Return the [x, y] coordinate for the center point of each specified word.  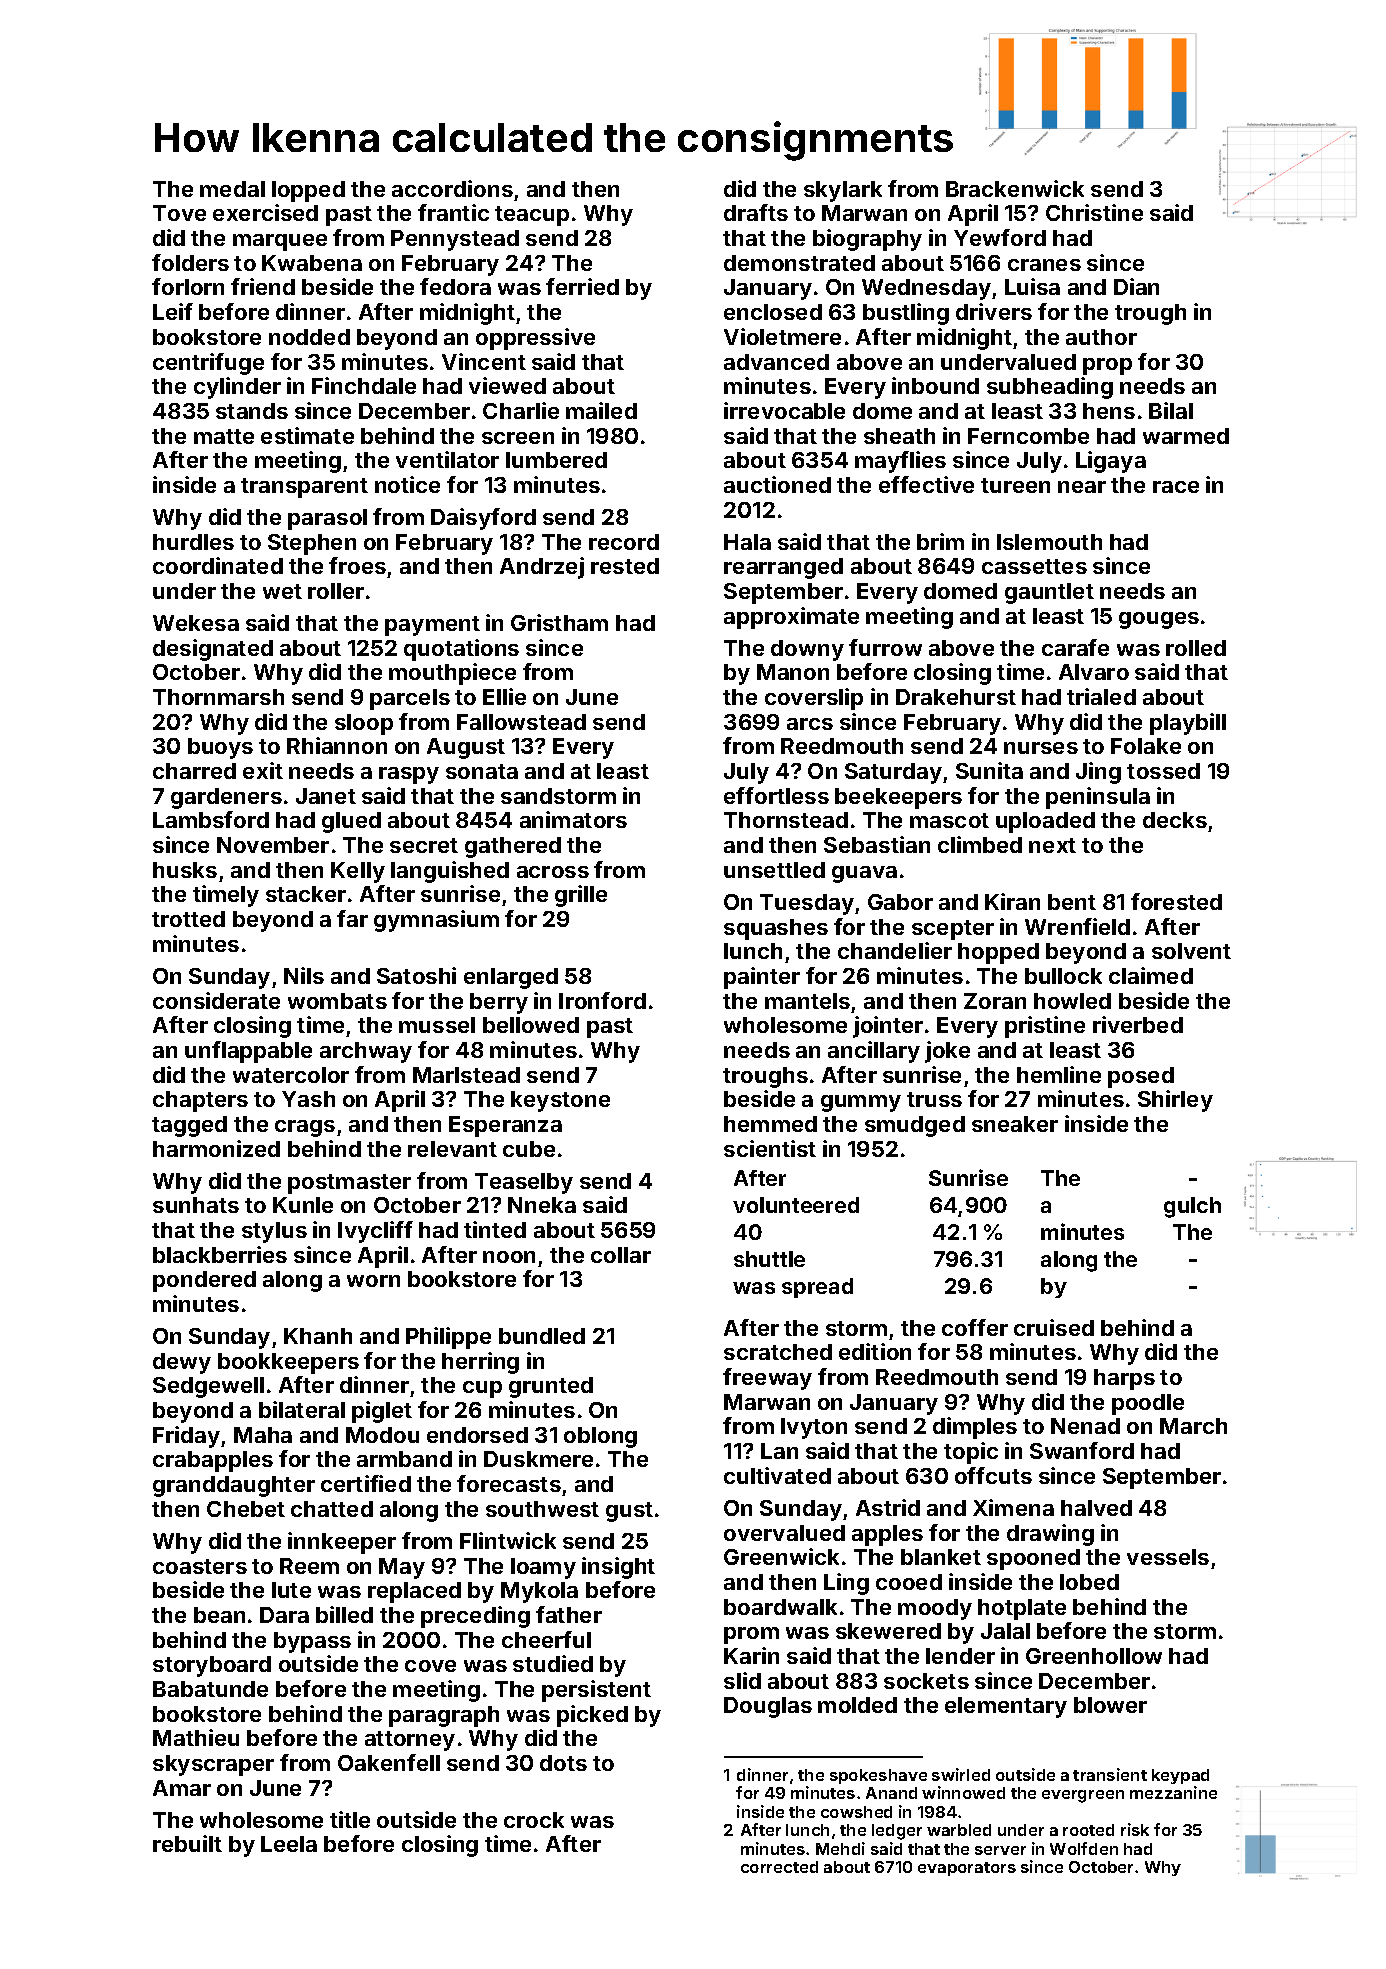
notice [407, 484]
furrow [885, 647]
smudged [915, 1126]
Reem [309, 1566]
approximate [791, 618]
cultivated [777, 1475]
